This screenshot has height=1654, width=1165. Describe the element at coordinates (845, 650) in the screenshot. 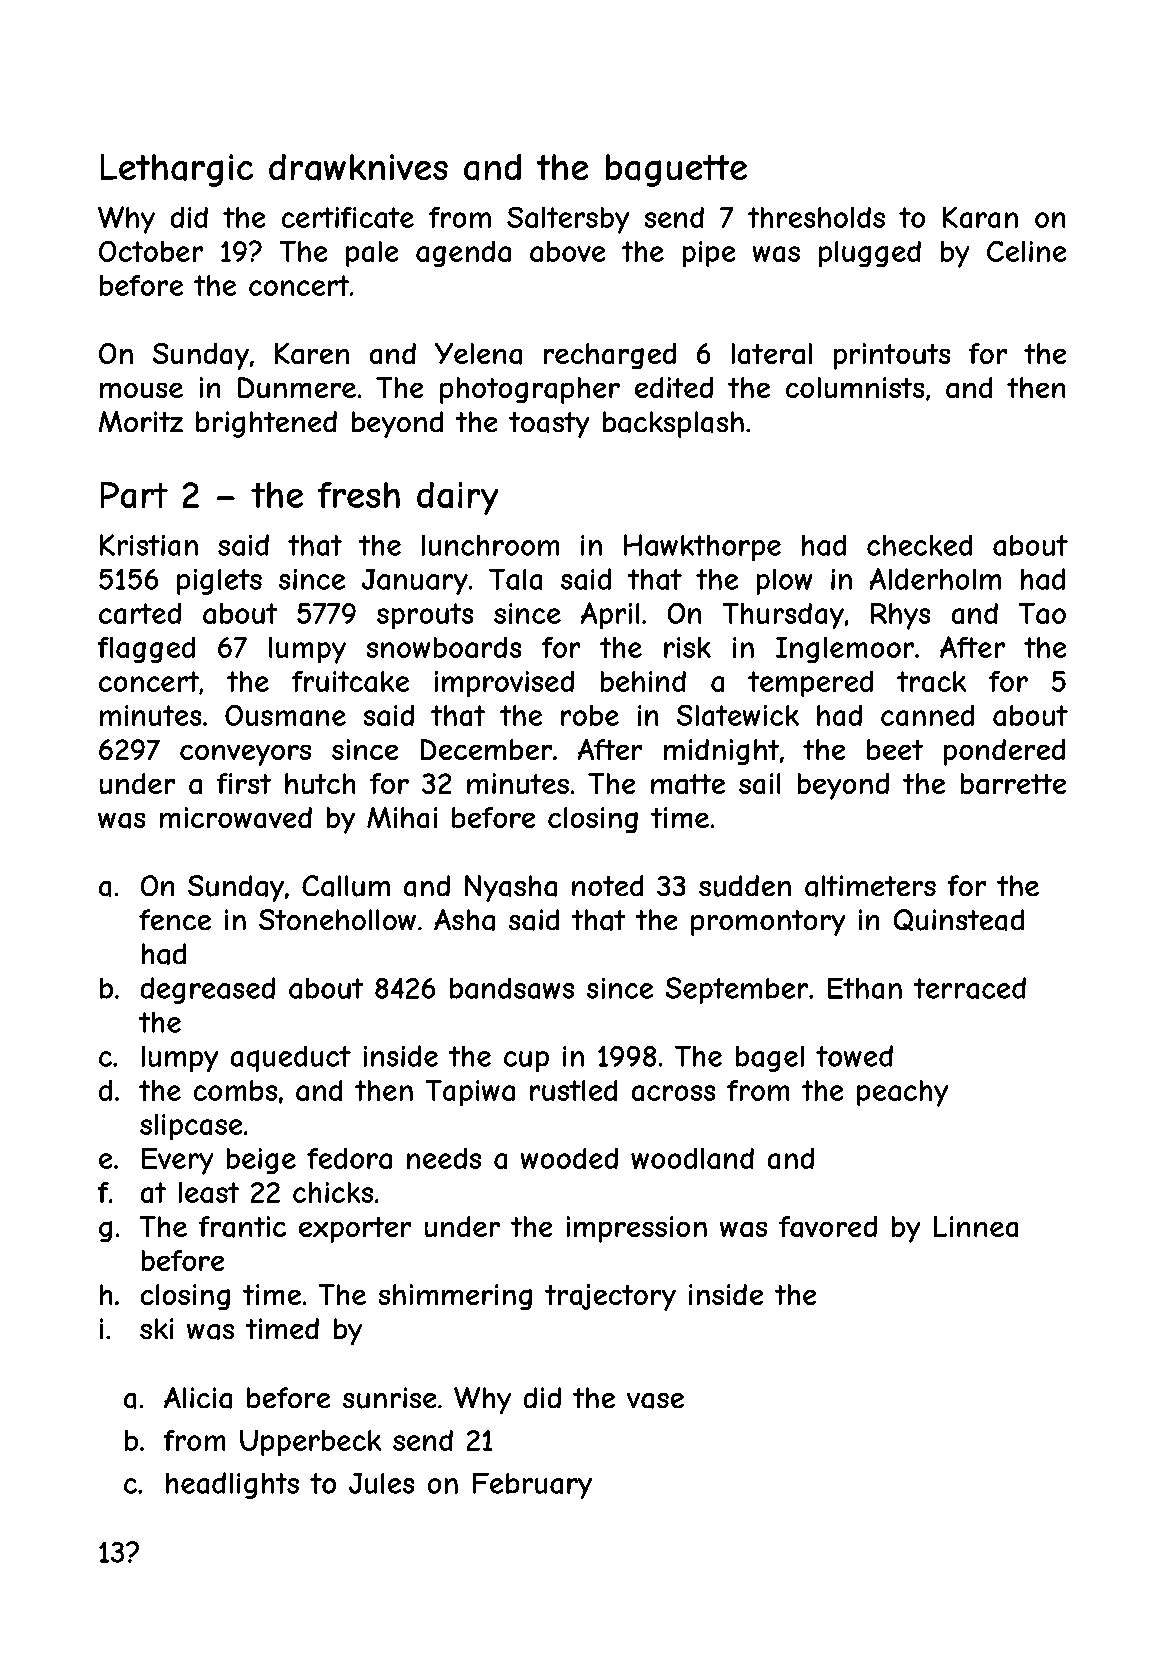

I see `Inglemoor` at that location.
